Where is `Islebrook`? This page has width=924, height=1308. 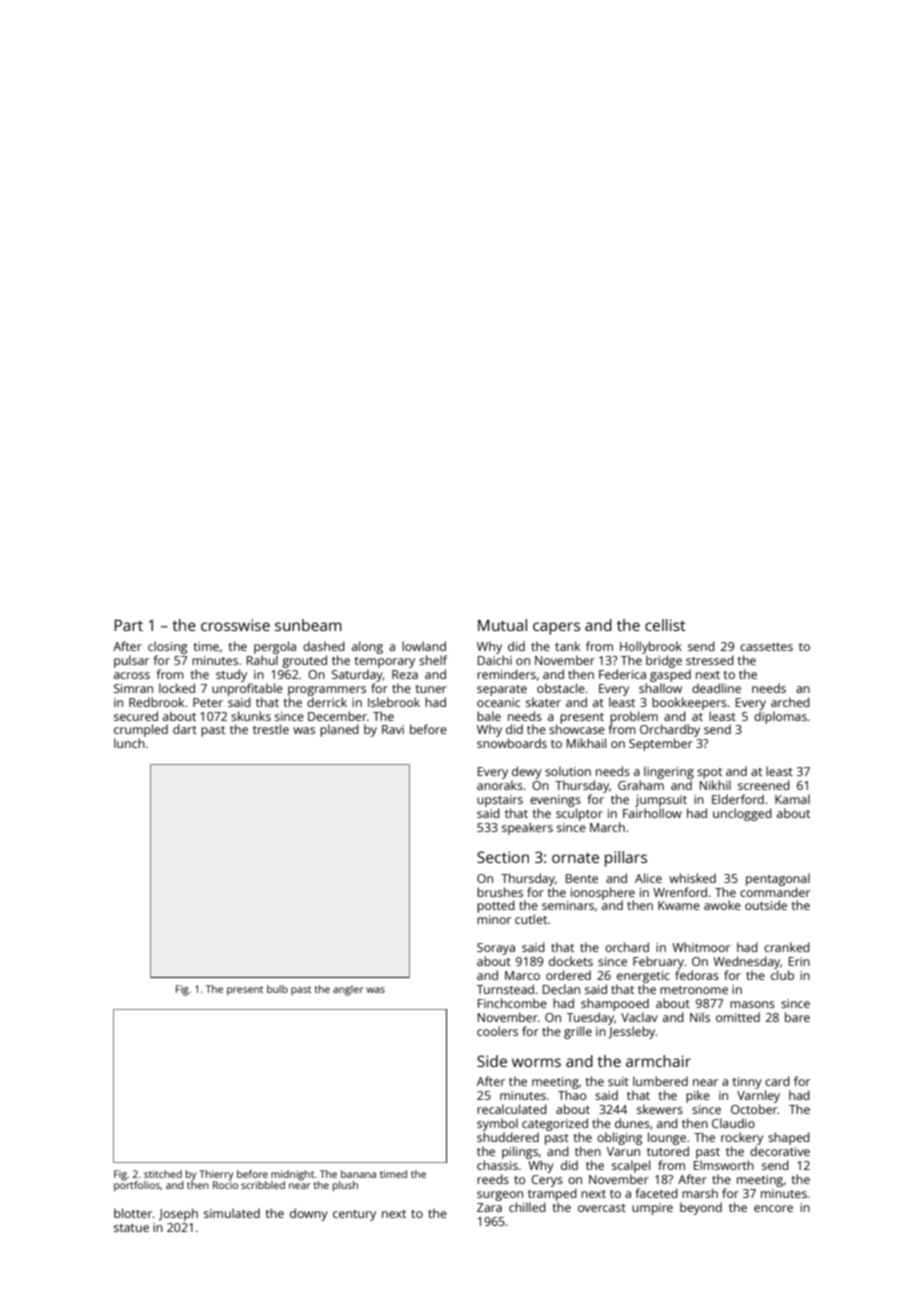
Islebrook is located at coordinates (394, 702).
